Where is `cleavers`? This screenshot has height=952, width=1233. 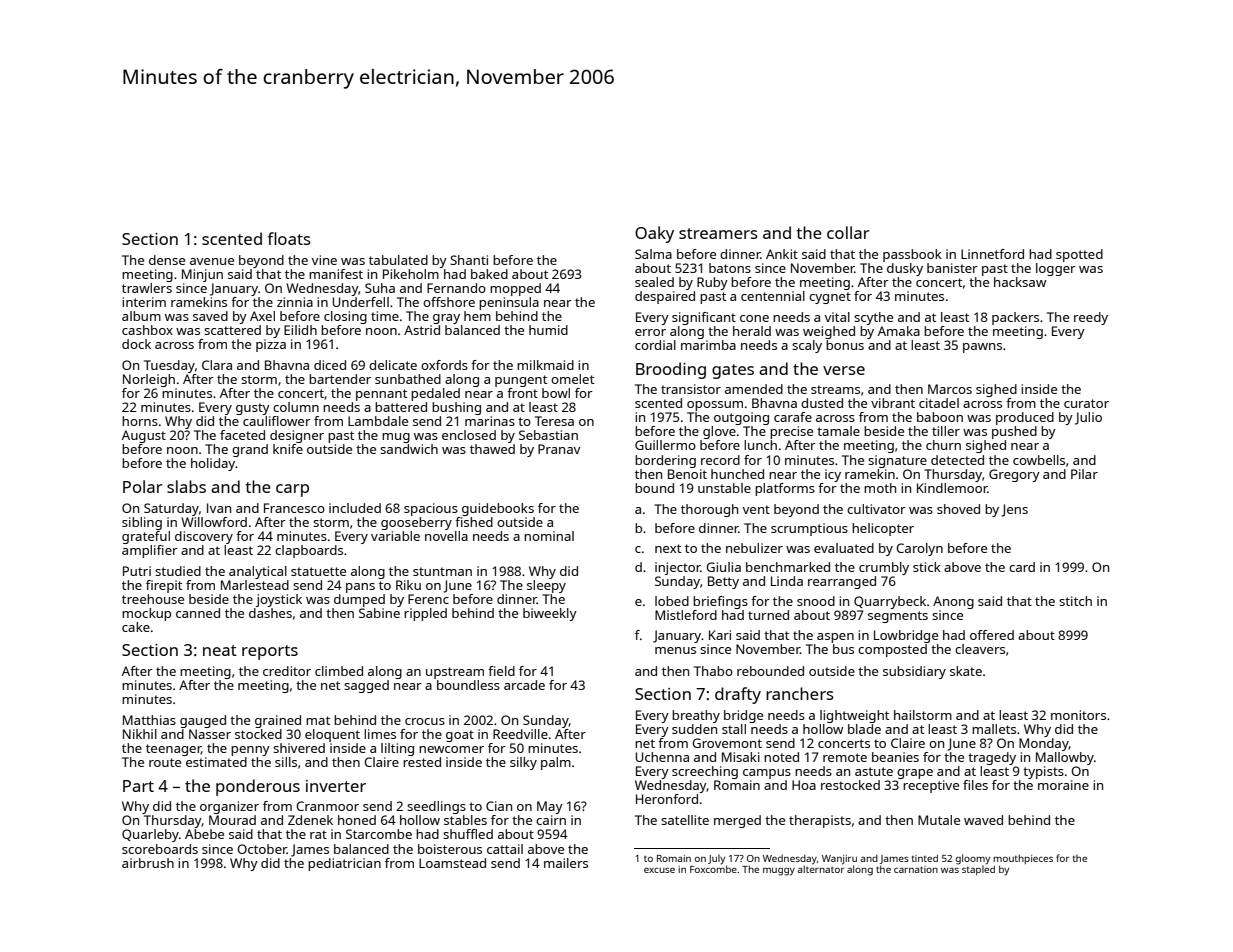
cleavers is located at coordinates (980, 649).
